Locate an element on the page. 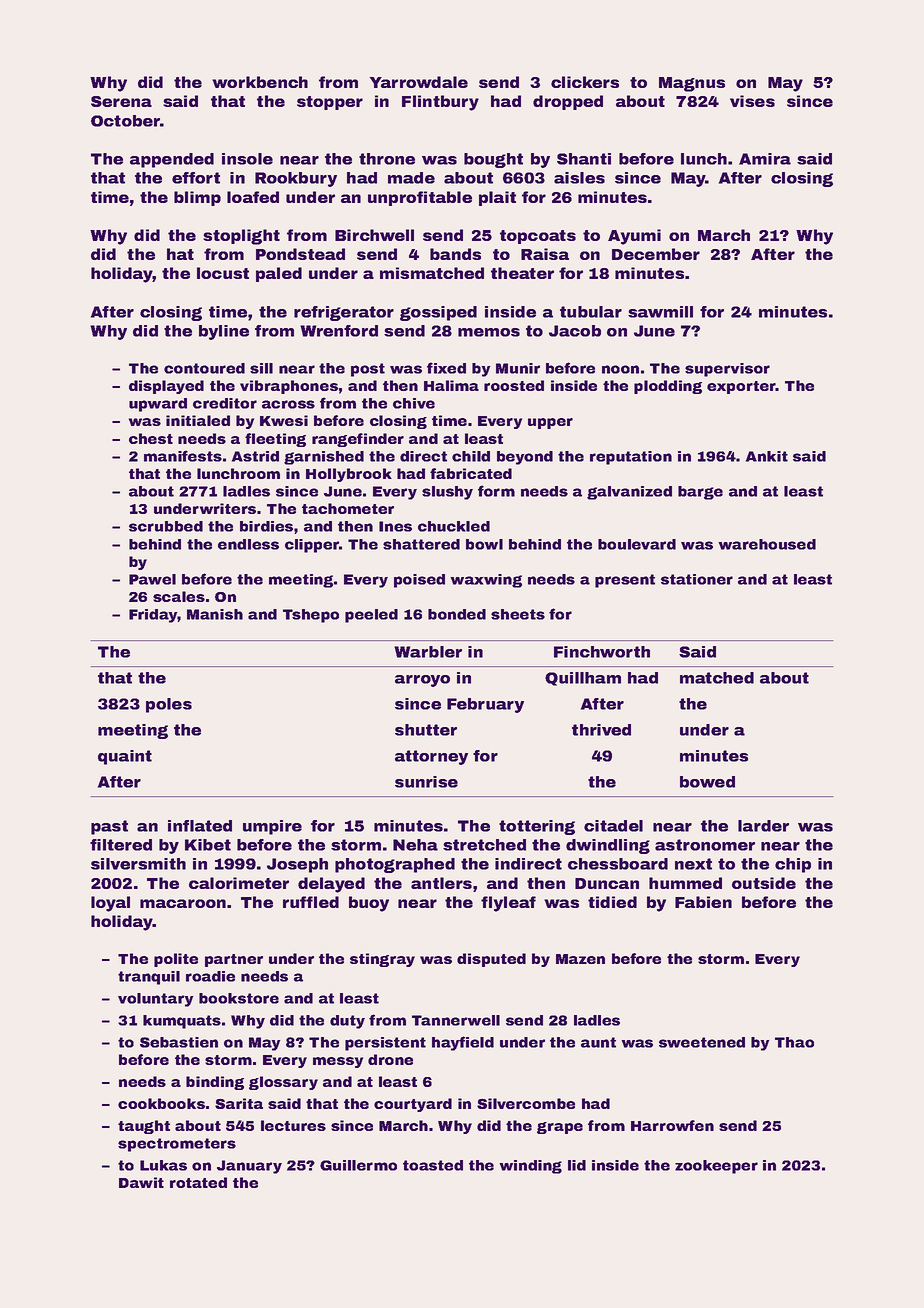  clickers is located at coordinates (585, 82).
